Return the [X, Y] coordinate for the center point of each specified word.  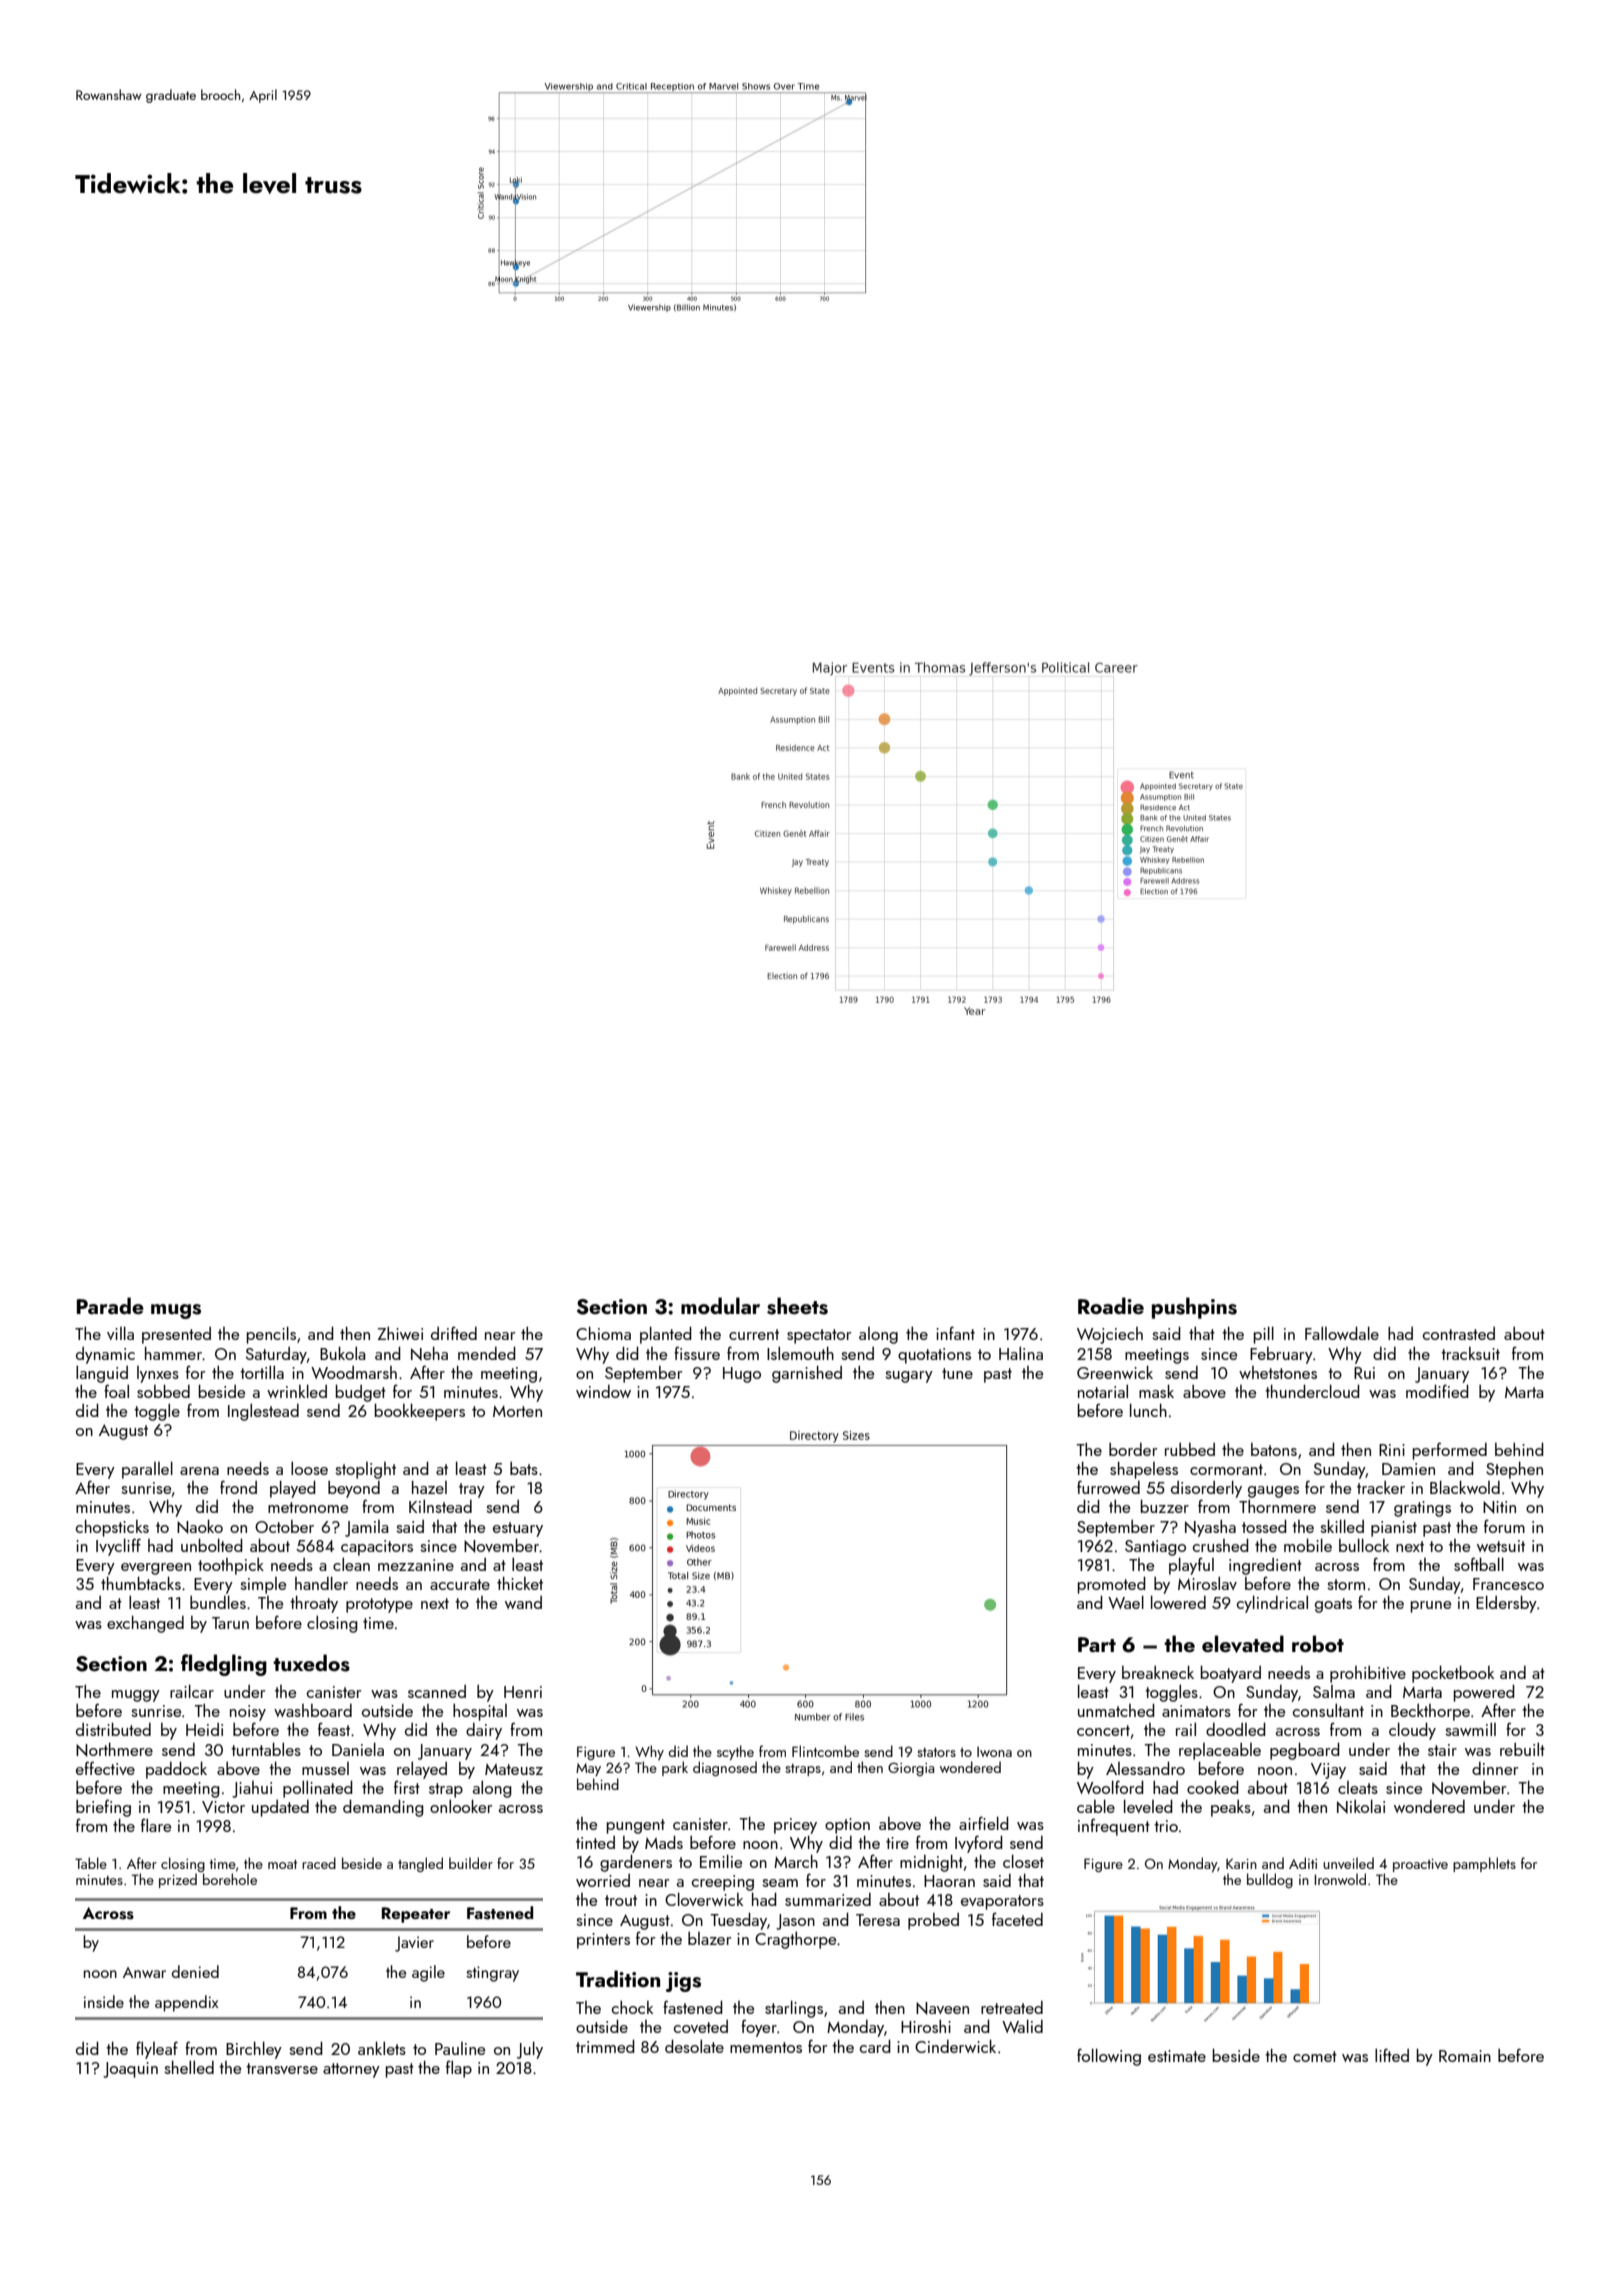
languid [102, 1374]
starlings [794, 2009]
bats [524, 1468]
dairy [484, 1731]
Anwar [144, 1972]
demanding [383, 1808]
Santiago [1155, 1548]
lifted [1392, 2055]
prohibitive [1368, 1674]
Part [1097, 1644]
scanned [437, 1691]
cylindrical [1272, 1604]
